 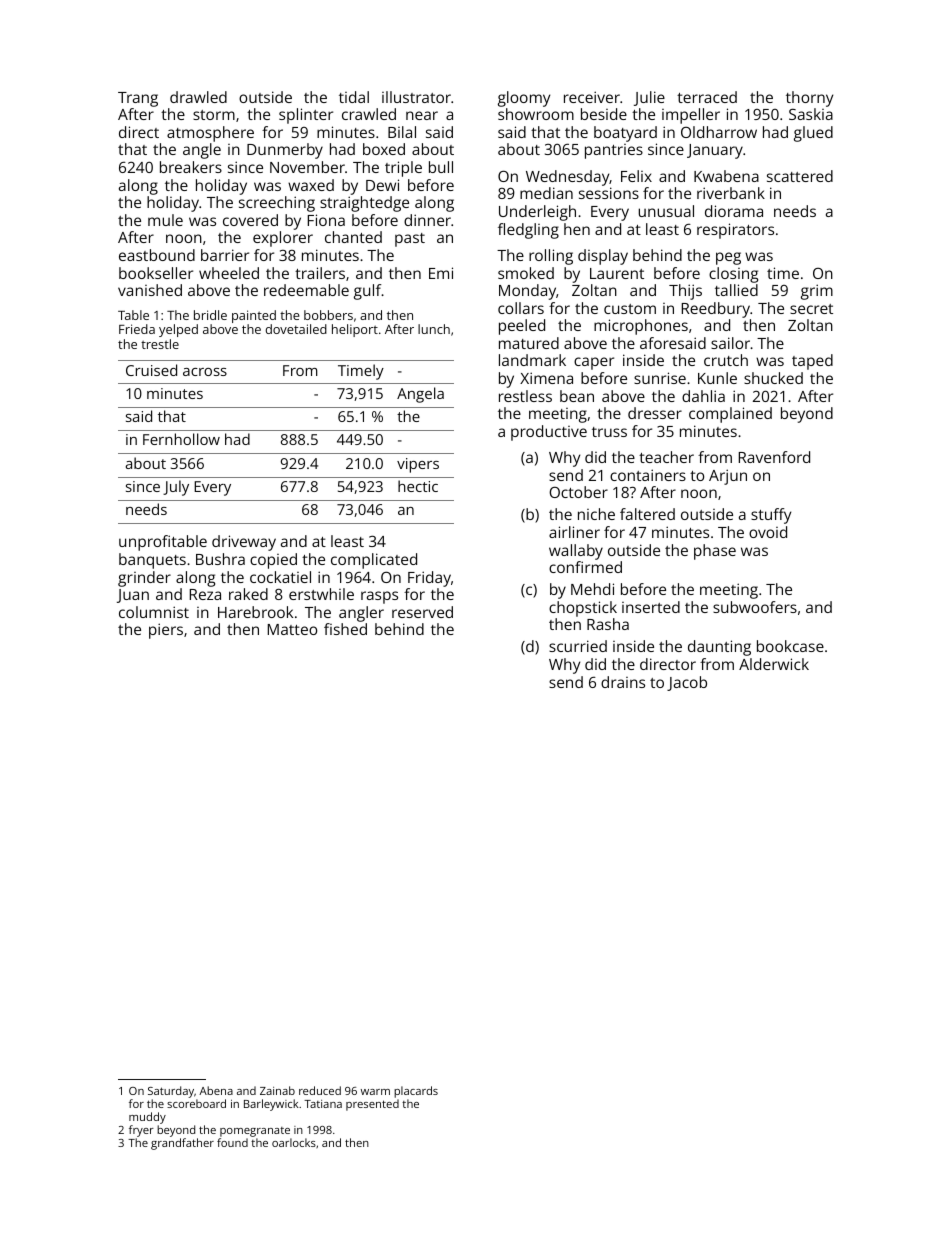 I want to click on productive, so click(x=549, y=433).
